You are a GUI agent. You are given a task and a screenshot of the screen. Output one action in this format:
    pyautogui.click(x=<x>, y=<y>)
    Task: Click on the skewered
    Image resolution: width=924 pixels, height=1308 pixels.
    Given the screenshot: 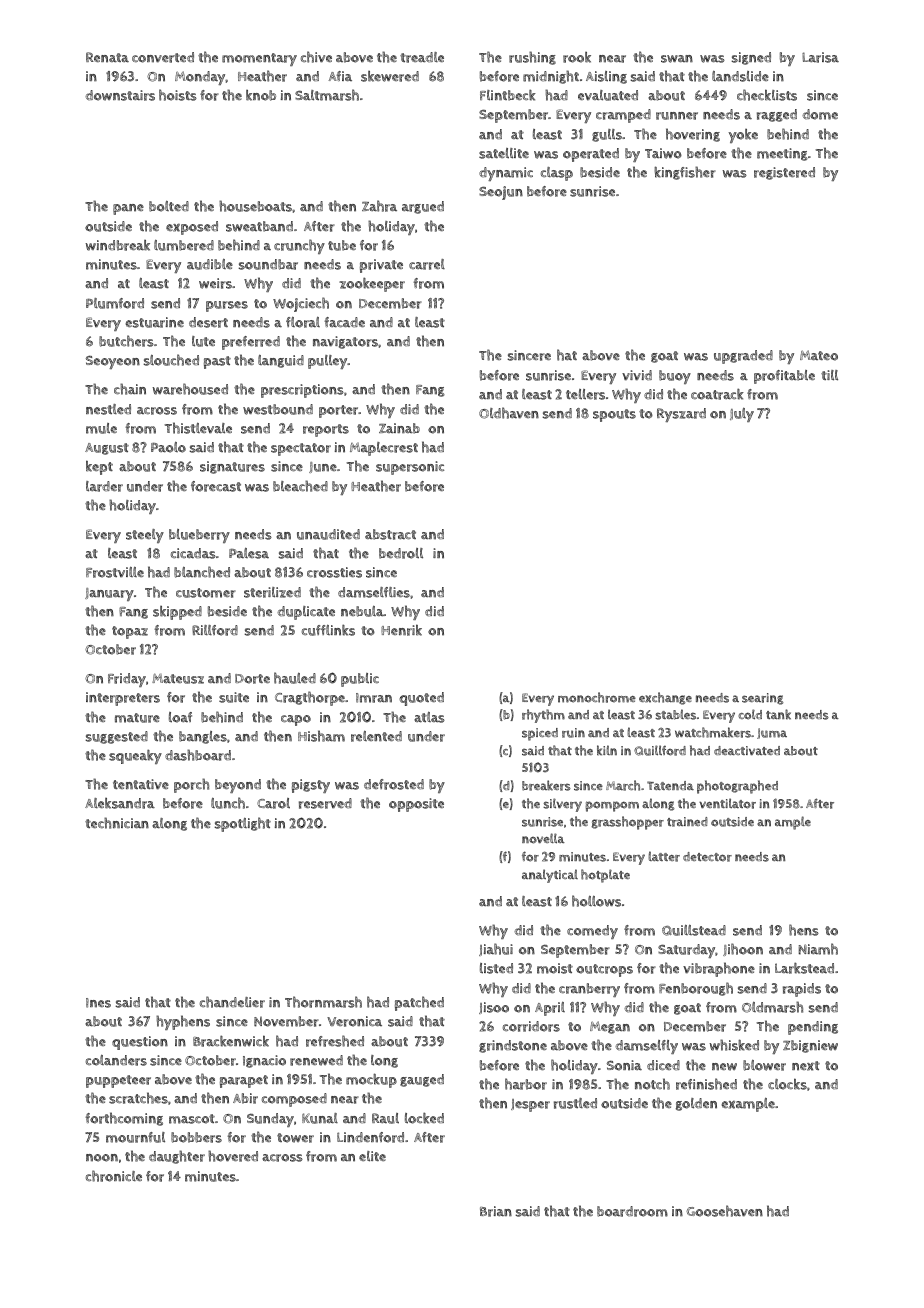 What is the action you would take?
    pyautogui.click(x=390, y=76)
